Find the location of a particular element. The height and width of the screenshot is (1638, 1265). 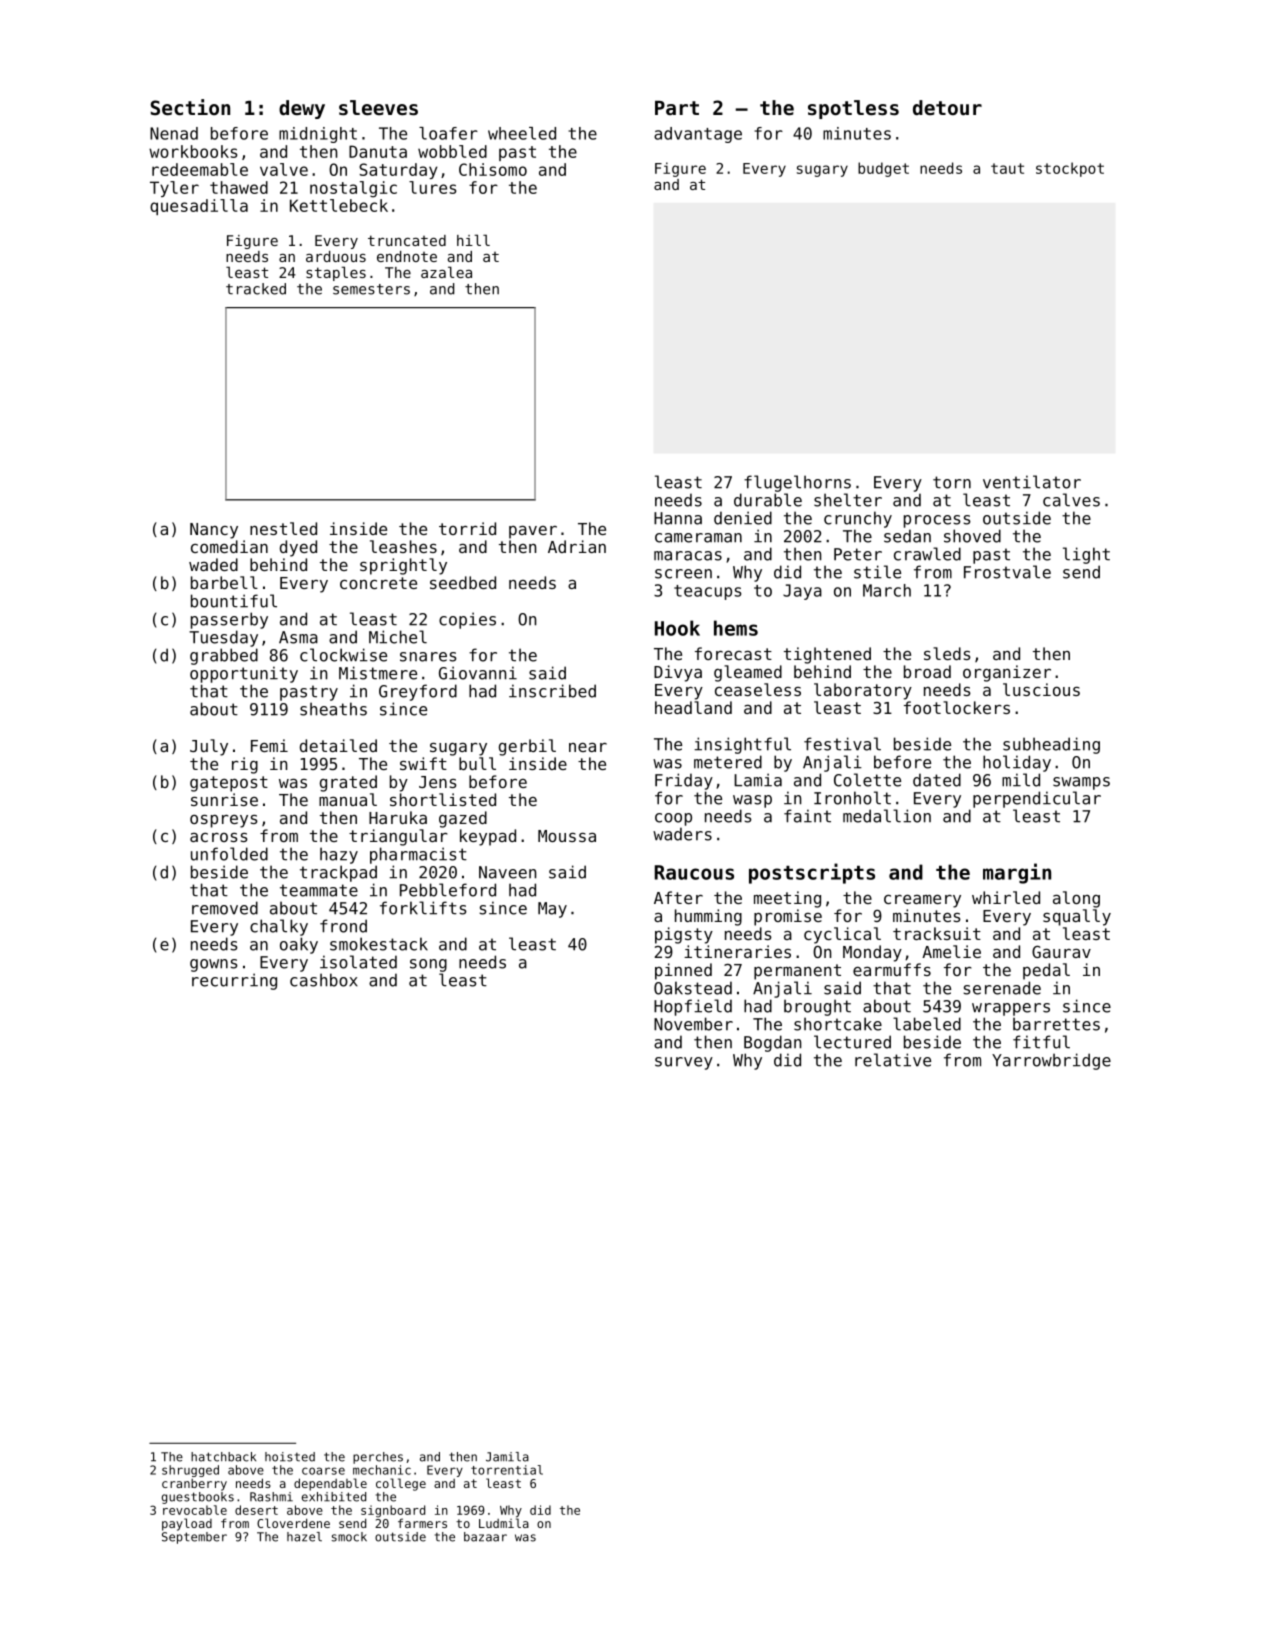

Greyford is located at coordinates (418, 692).
